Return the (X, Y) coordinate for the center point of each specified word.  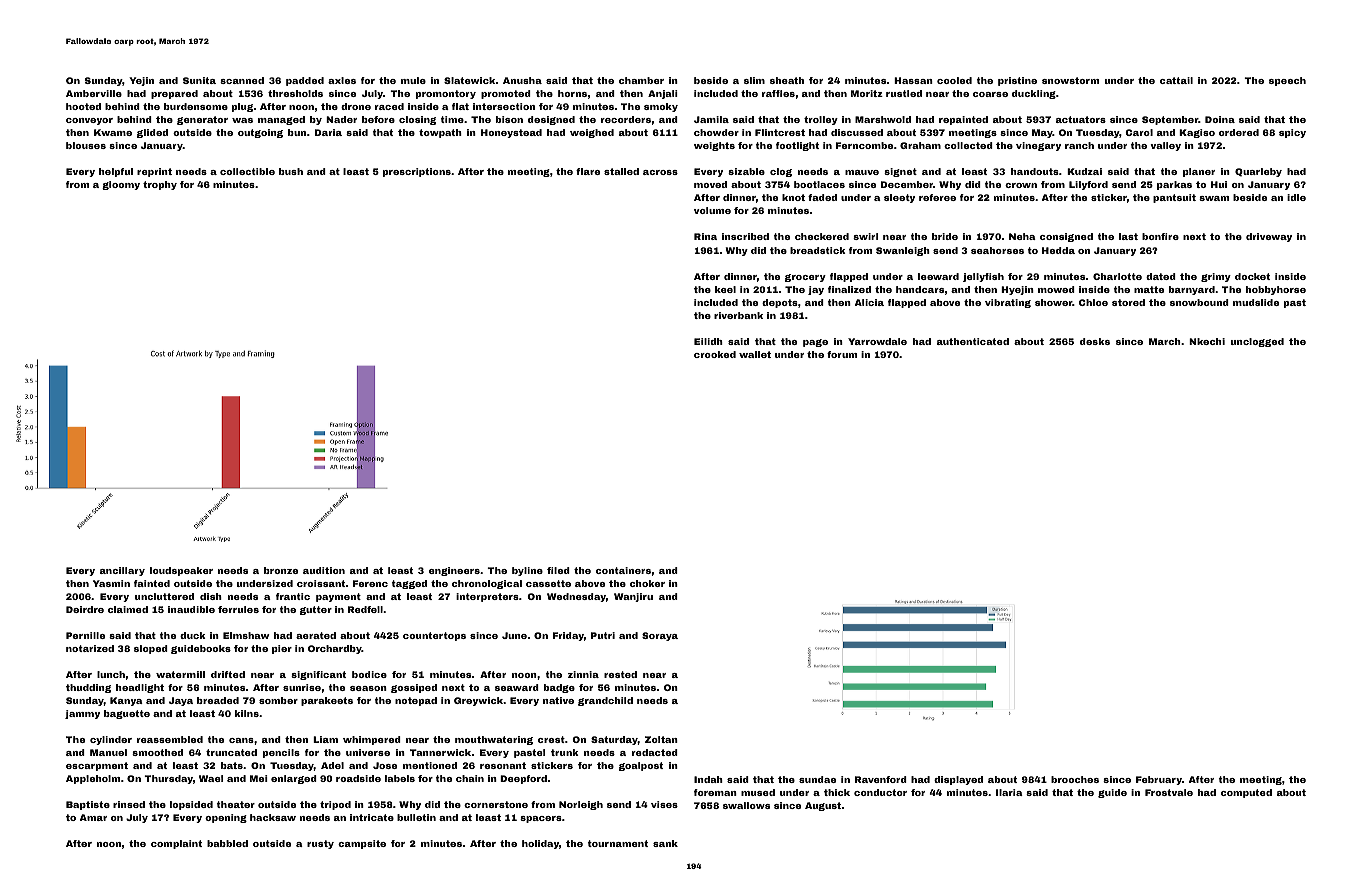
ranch (1079, 145)
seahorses (997, 250)
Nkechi (1207, 341)
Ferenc (370, 583)
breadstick (818, 250)
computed (1246, 793)
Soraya (660, 636)
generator (202, 120)
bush (291, 171)
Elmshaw (246, 635)
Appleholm (93, 779)
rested (620, 674)
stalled (621, 171)
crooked (715, 354)
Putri (603, 635)
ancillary (122, 571)
